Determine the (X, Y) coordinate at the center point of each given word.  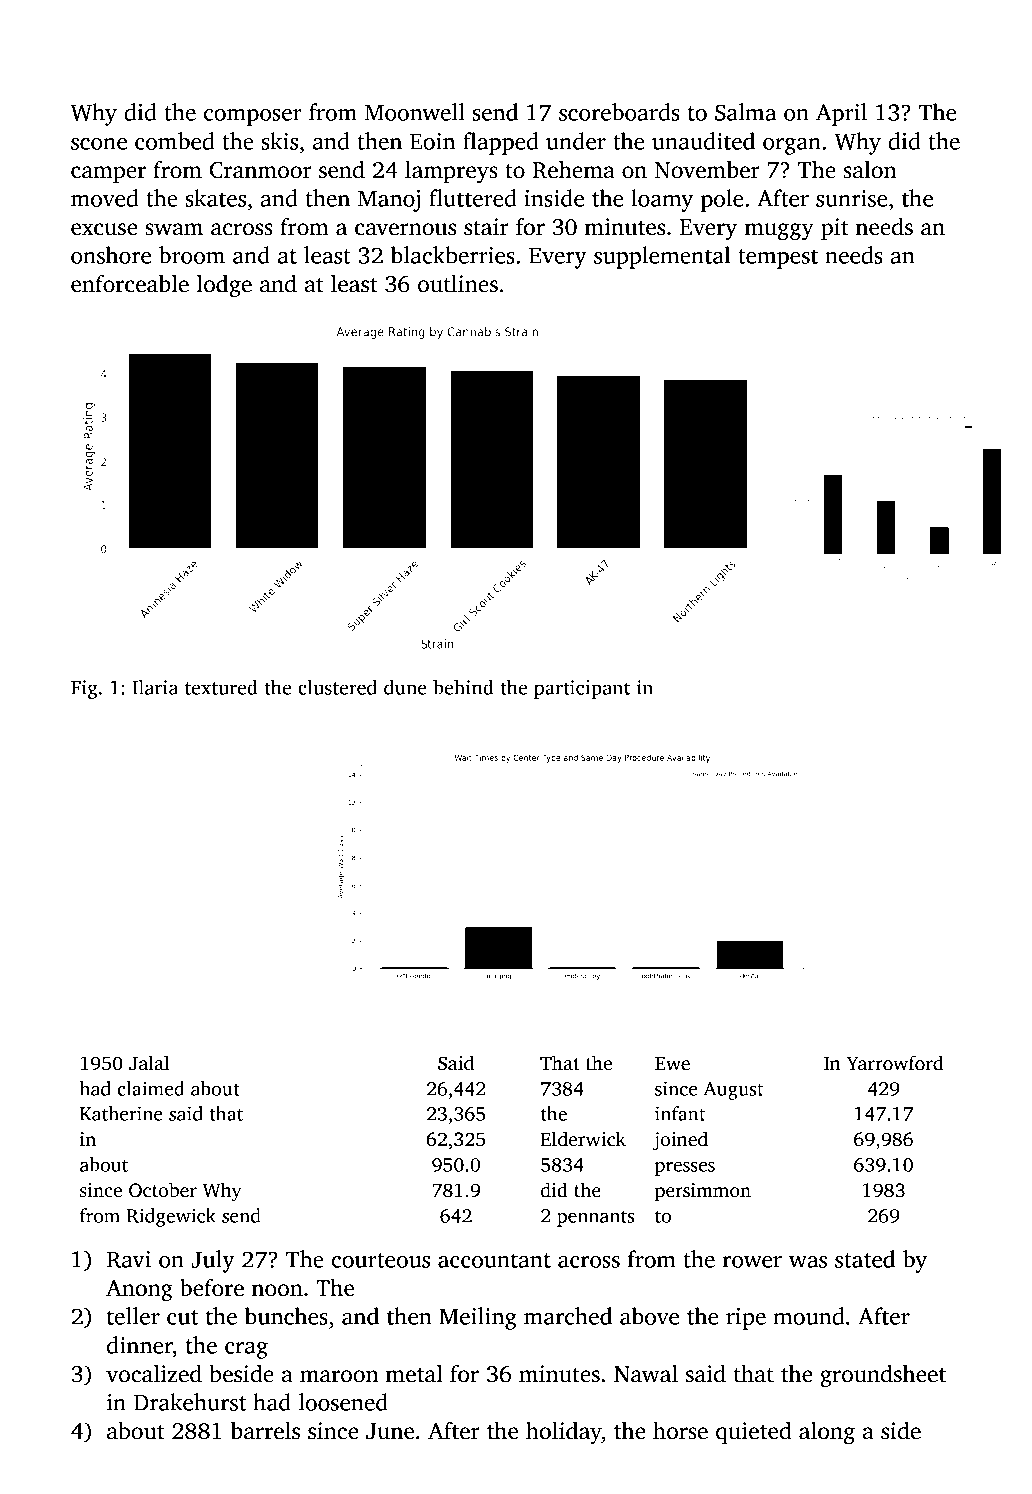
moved (104, 198)
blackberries (452, 255)
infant (680, 1113)
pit (835, 229)
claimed (150, 1088)
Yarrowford (895, 1063)
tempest (778, 259)
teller (133, 1316)
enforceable (130, 284)
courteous (381, 1260)
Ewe (672, 1064)
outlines (458, 284)
